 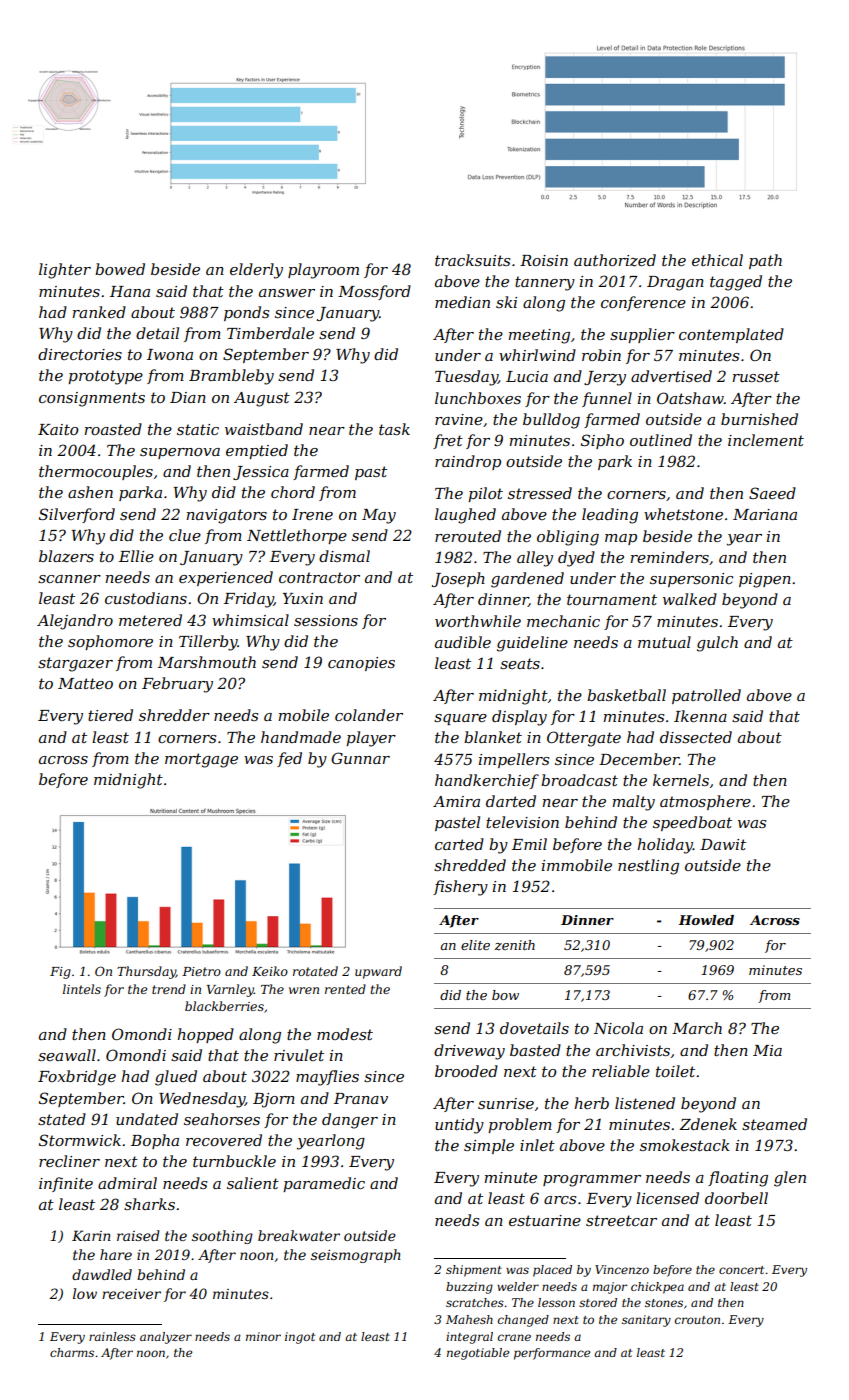 I want to click on playroom, so click(x=323, y=271).
